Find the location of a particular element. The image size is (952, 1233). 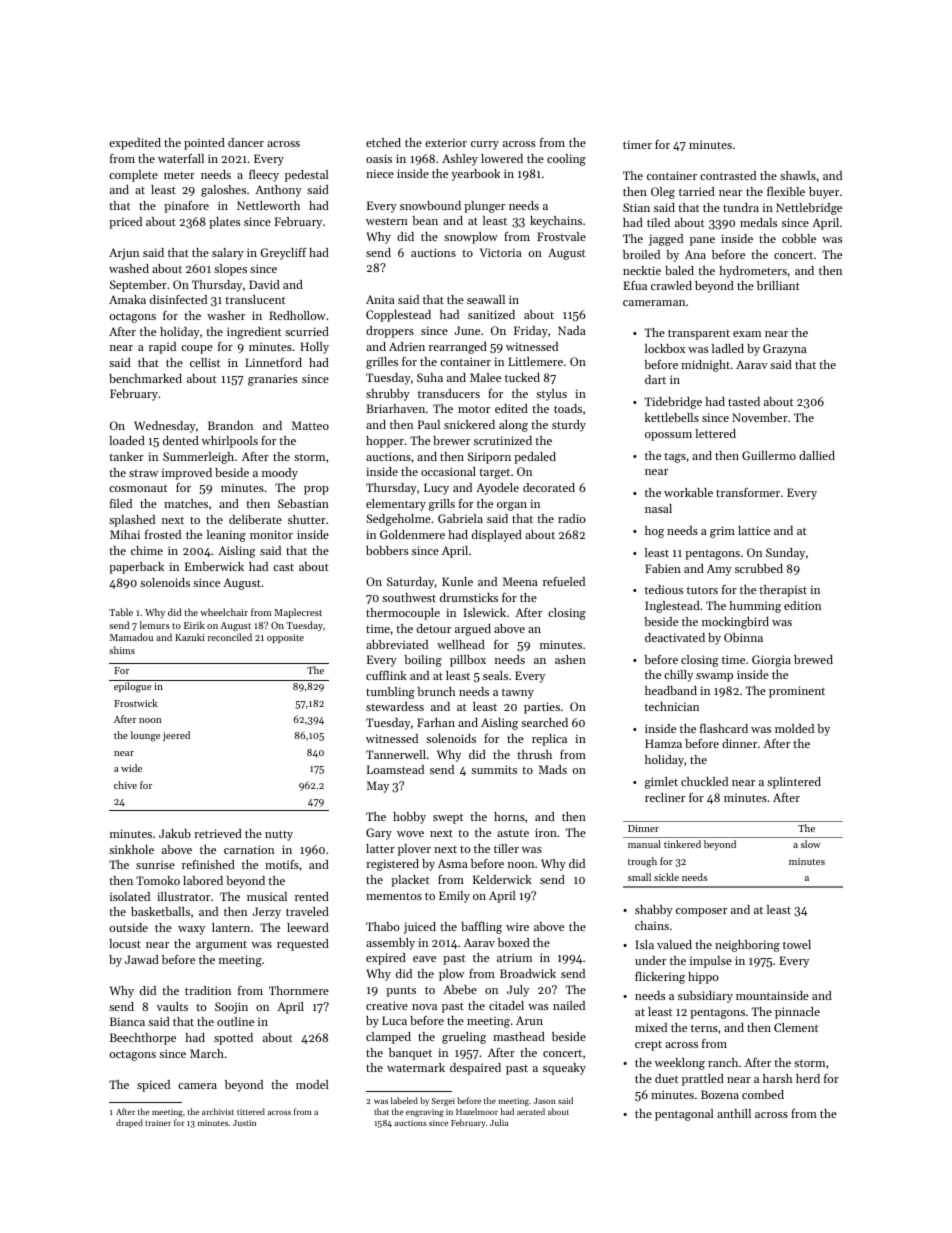

aerated is located at coordinates (531, 1111).
